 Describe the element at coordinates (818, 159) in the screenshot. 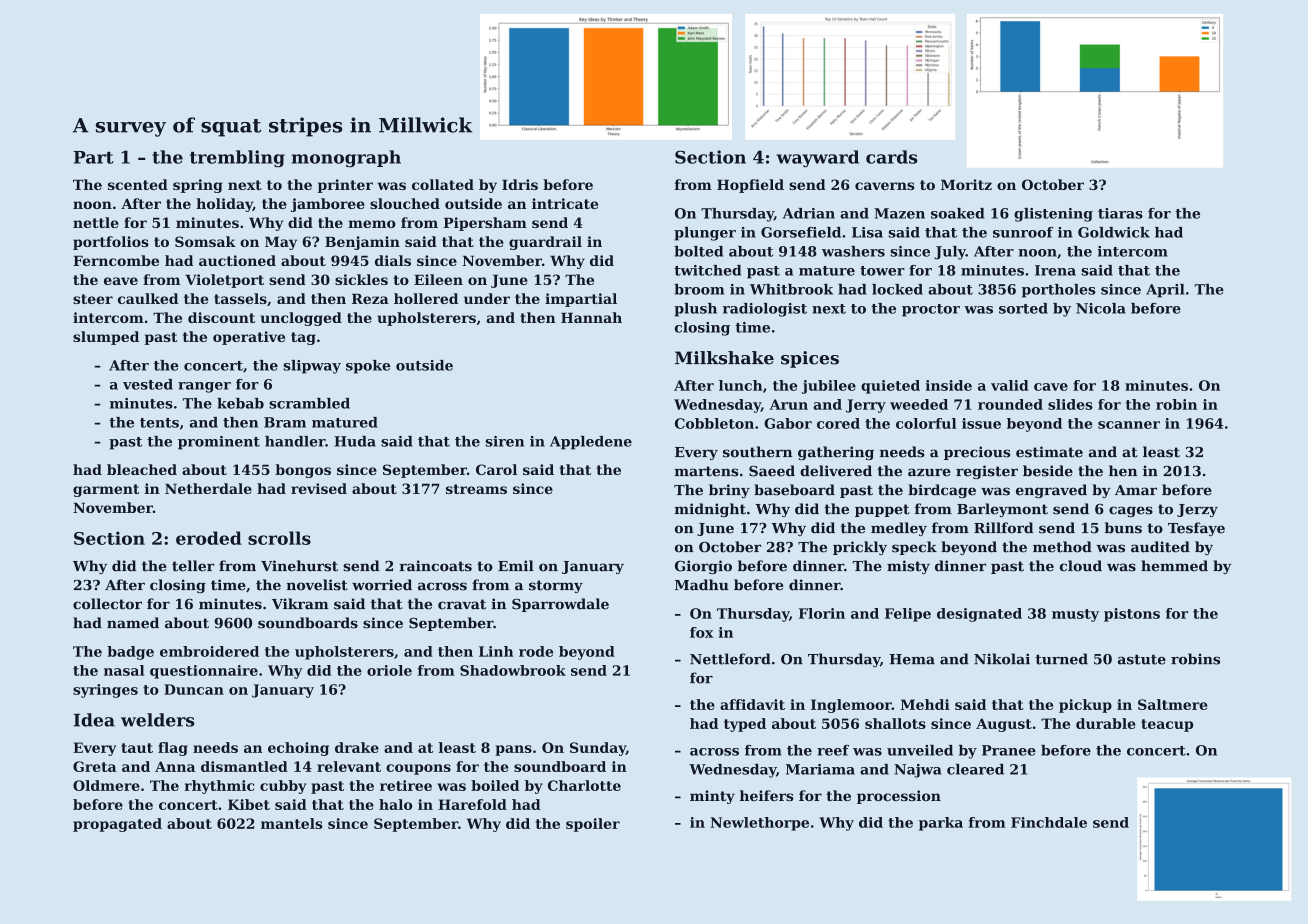

I see `wayward` at that location.
